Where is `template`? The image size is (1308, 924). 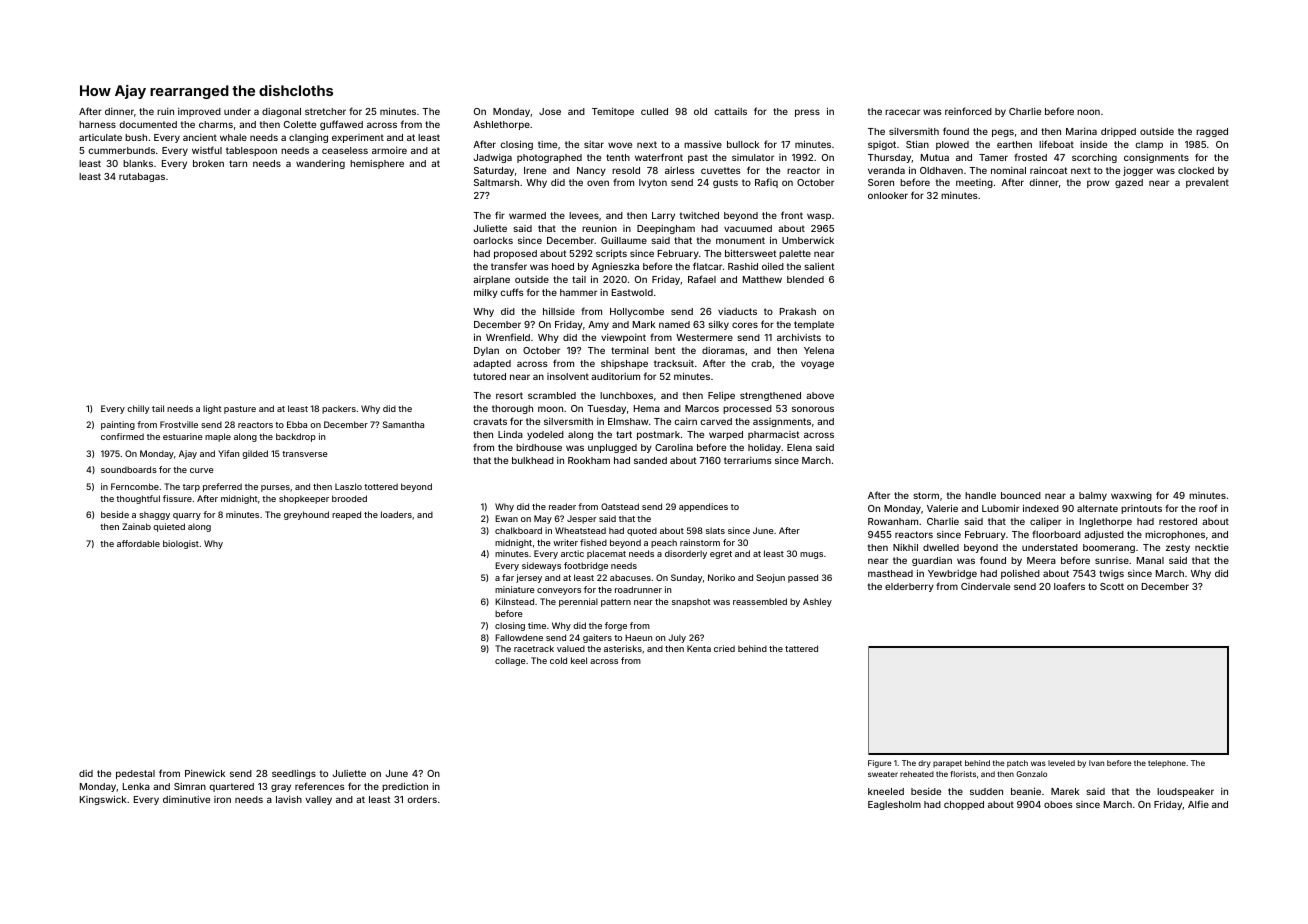 template is located at coordinates (814, 325).
